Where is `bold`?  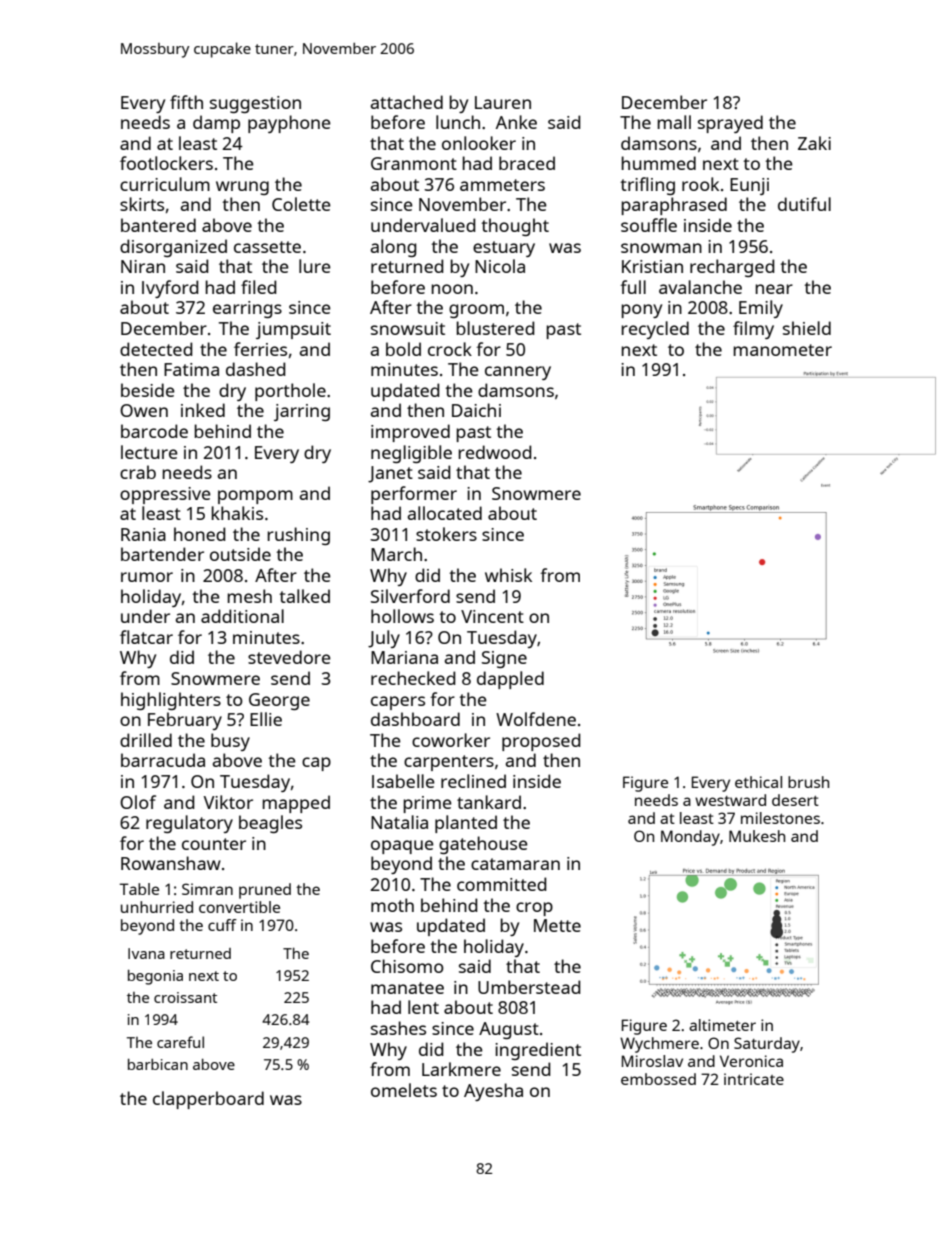
bold is located at coordinates (403, 349).
